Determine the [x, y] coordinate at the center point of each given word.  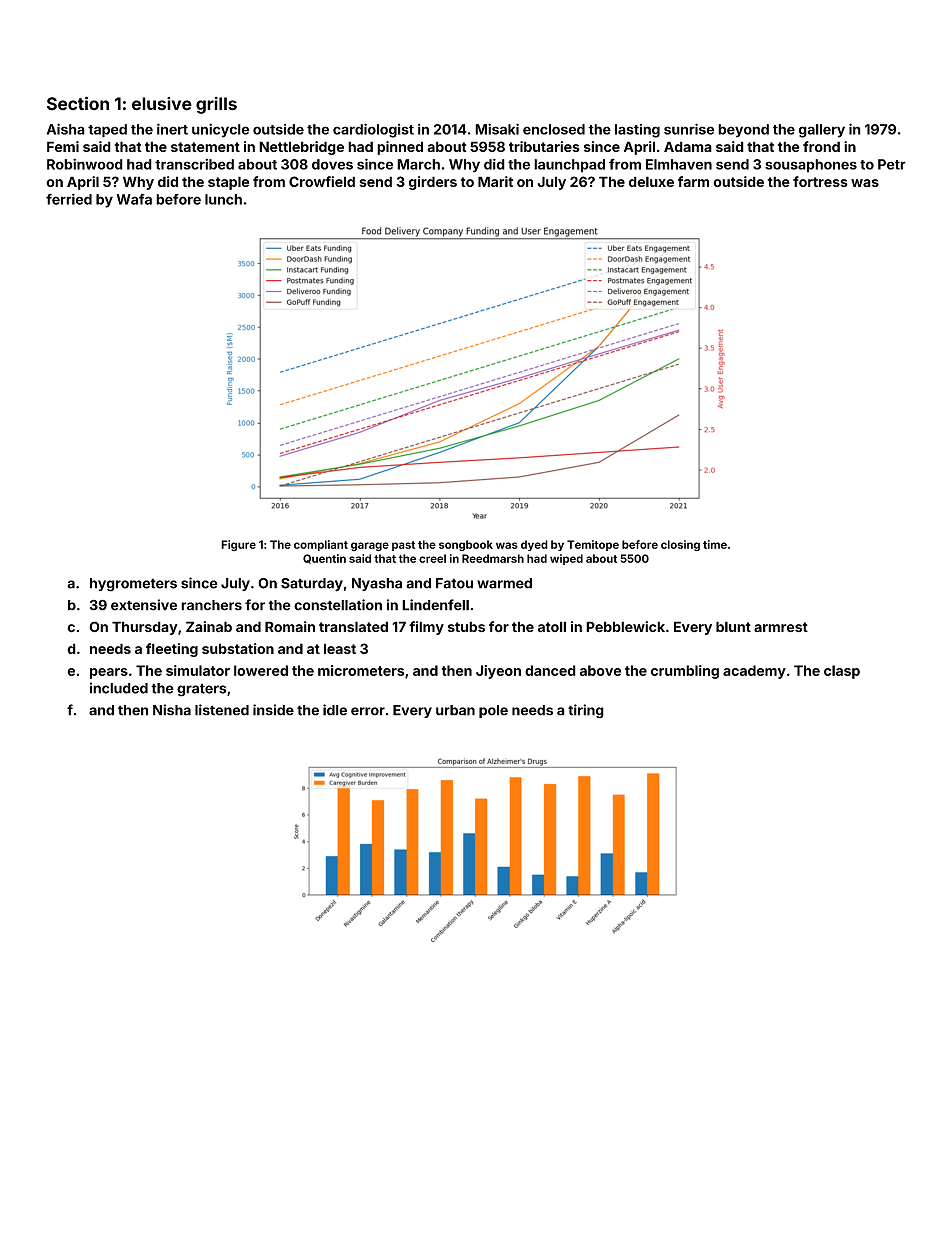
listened [222, 710]
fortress [820, 181]
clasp [842, 672]
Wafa [134, 199]
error [368, 711]
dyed [534, 545]
